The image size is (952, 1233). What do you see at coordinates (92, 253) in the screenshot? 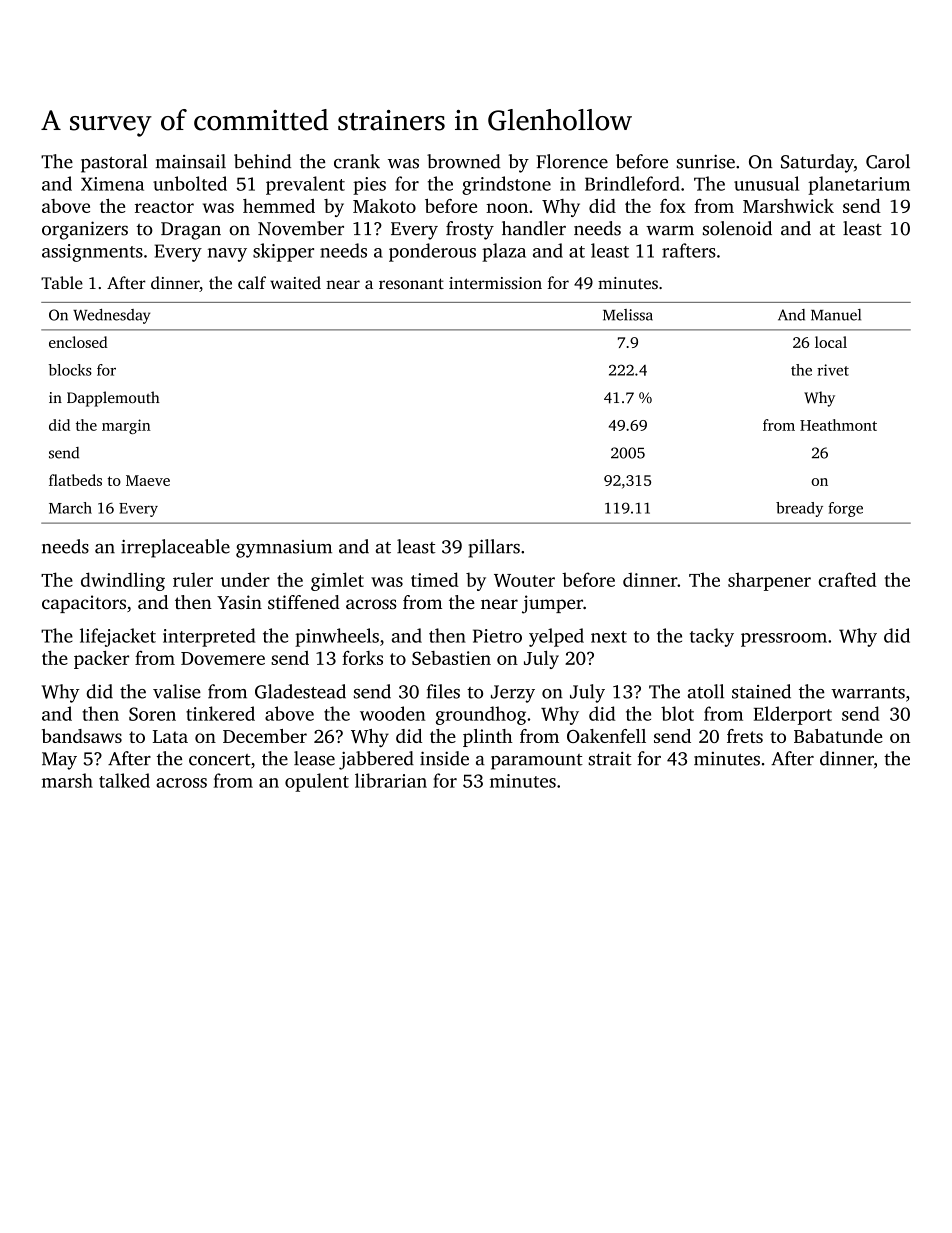
I see `assignments` at bounding box center [92, 253].
